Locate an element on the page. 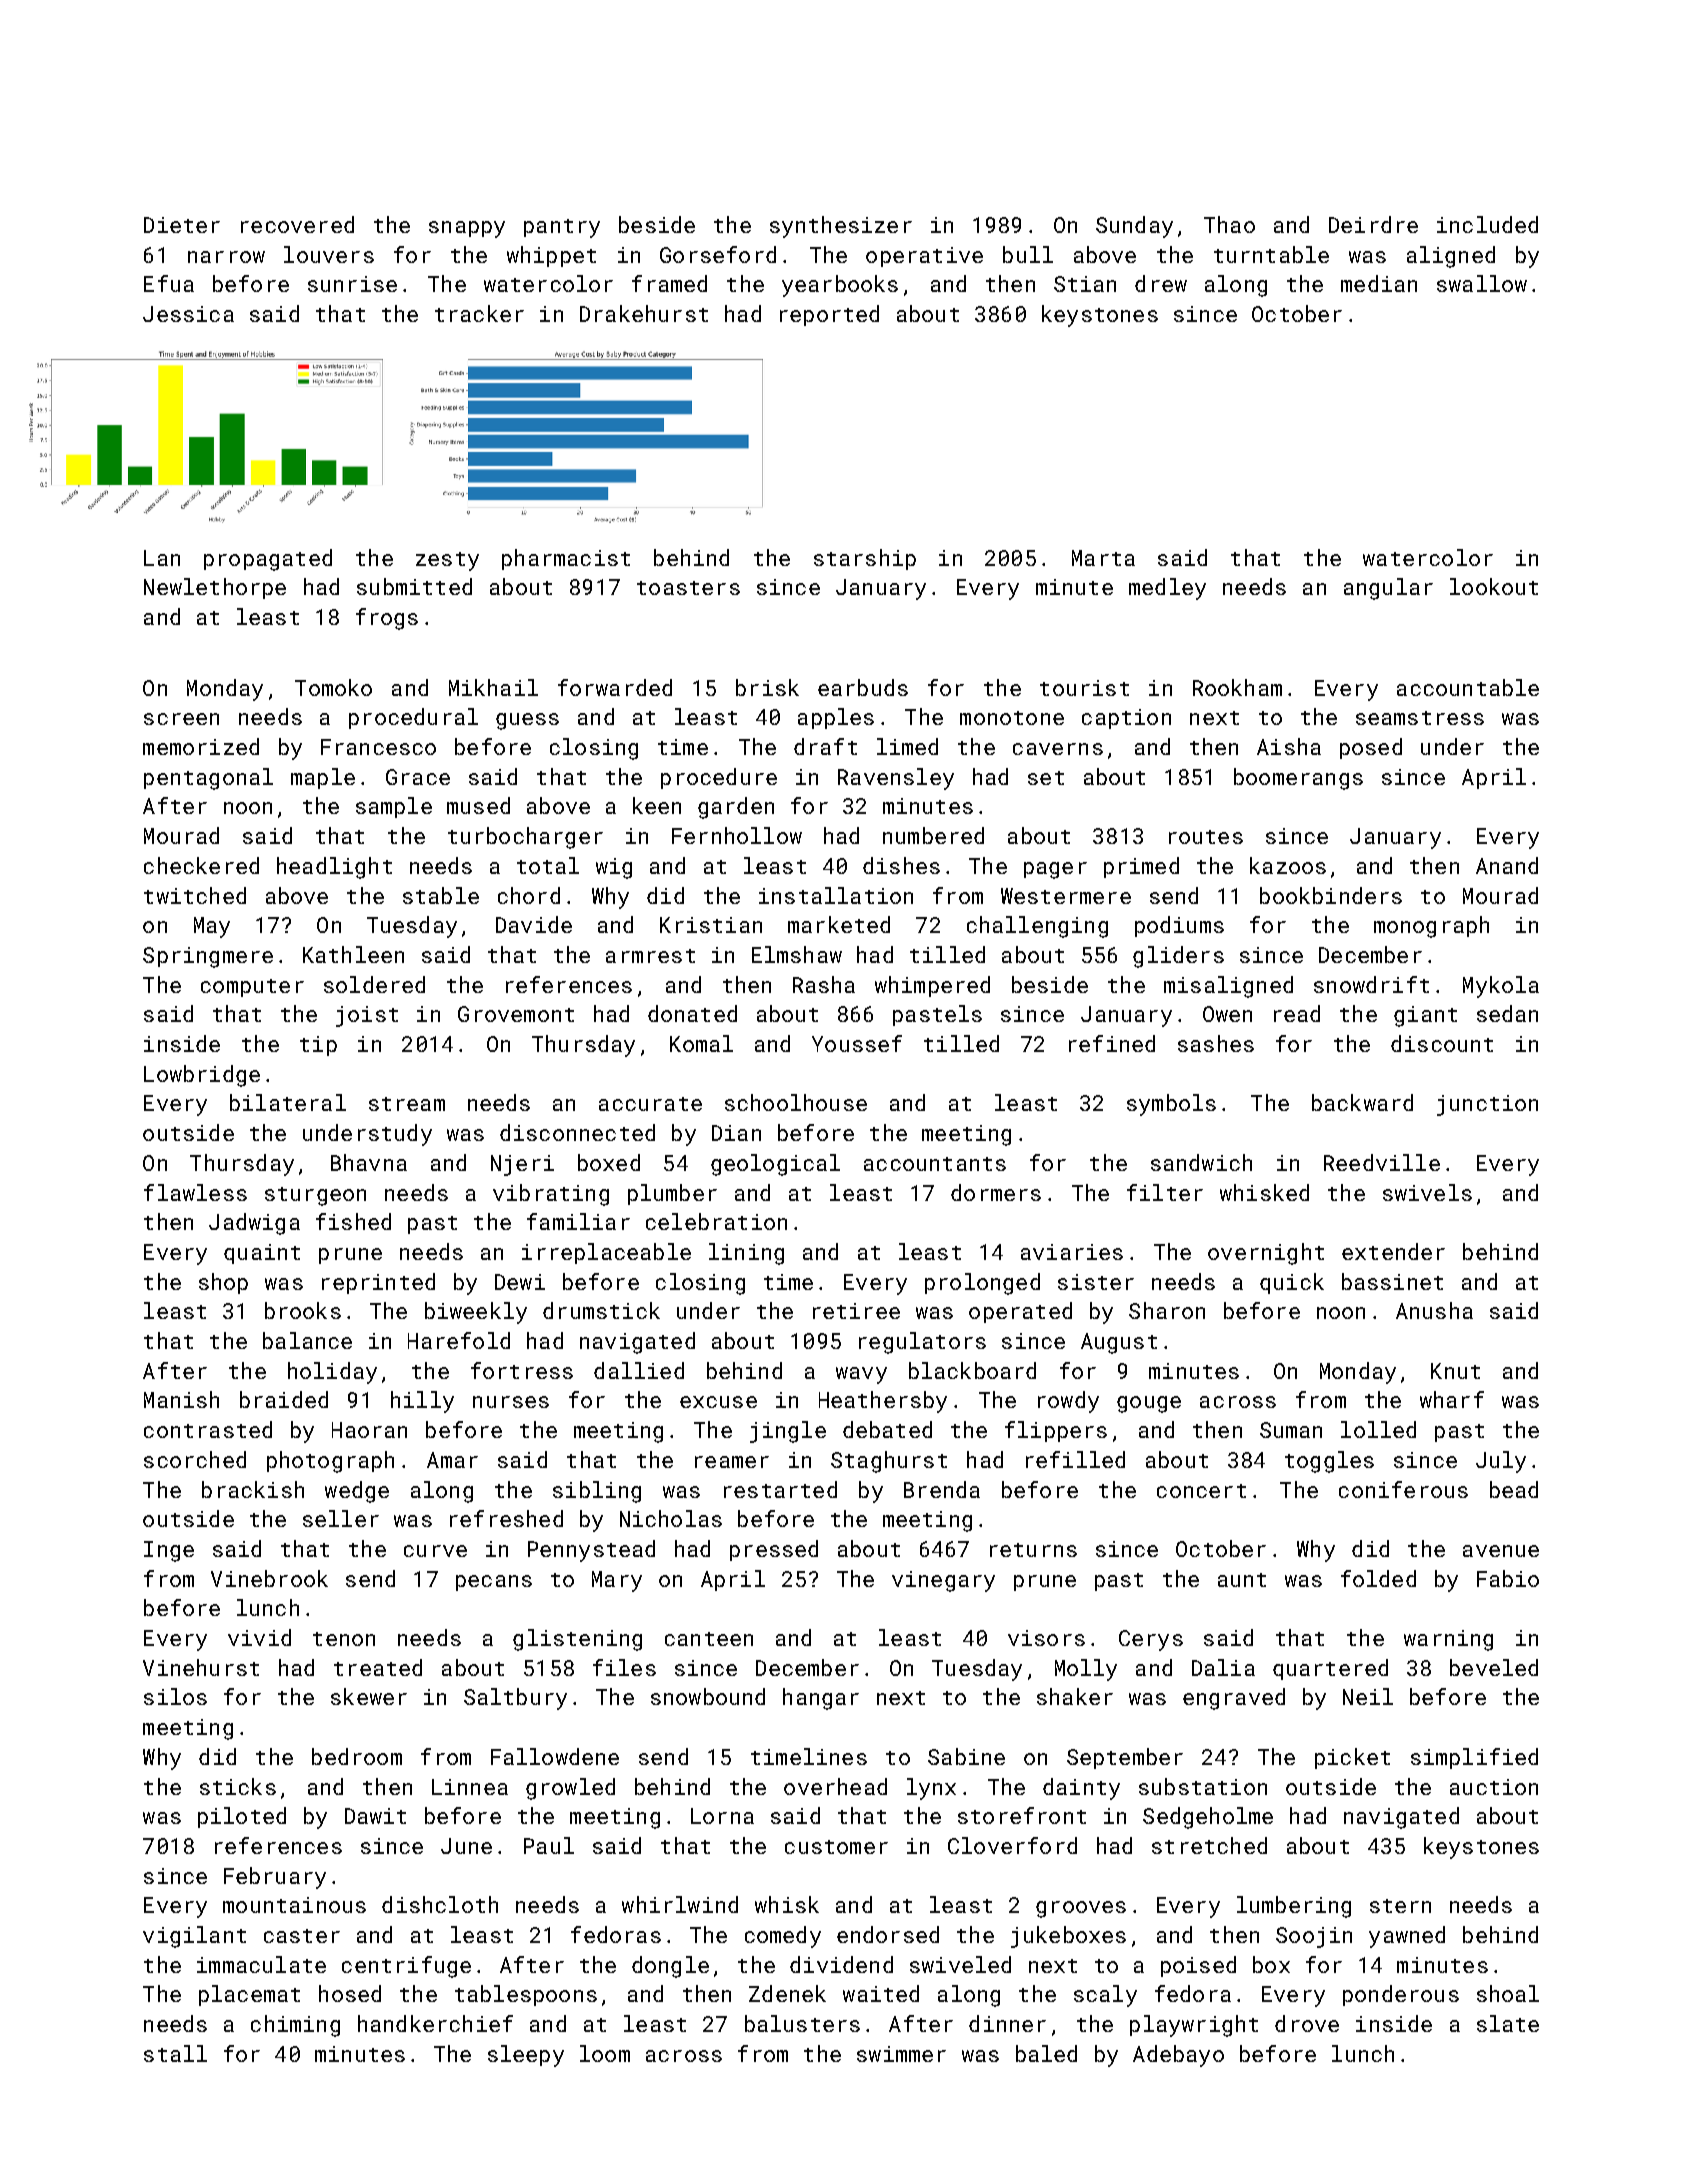  sashes is located at coordinates (1216, 1043).
